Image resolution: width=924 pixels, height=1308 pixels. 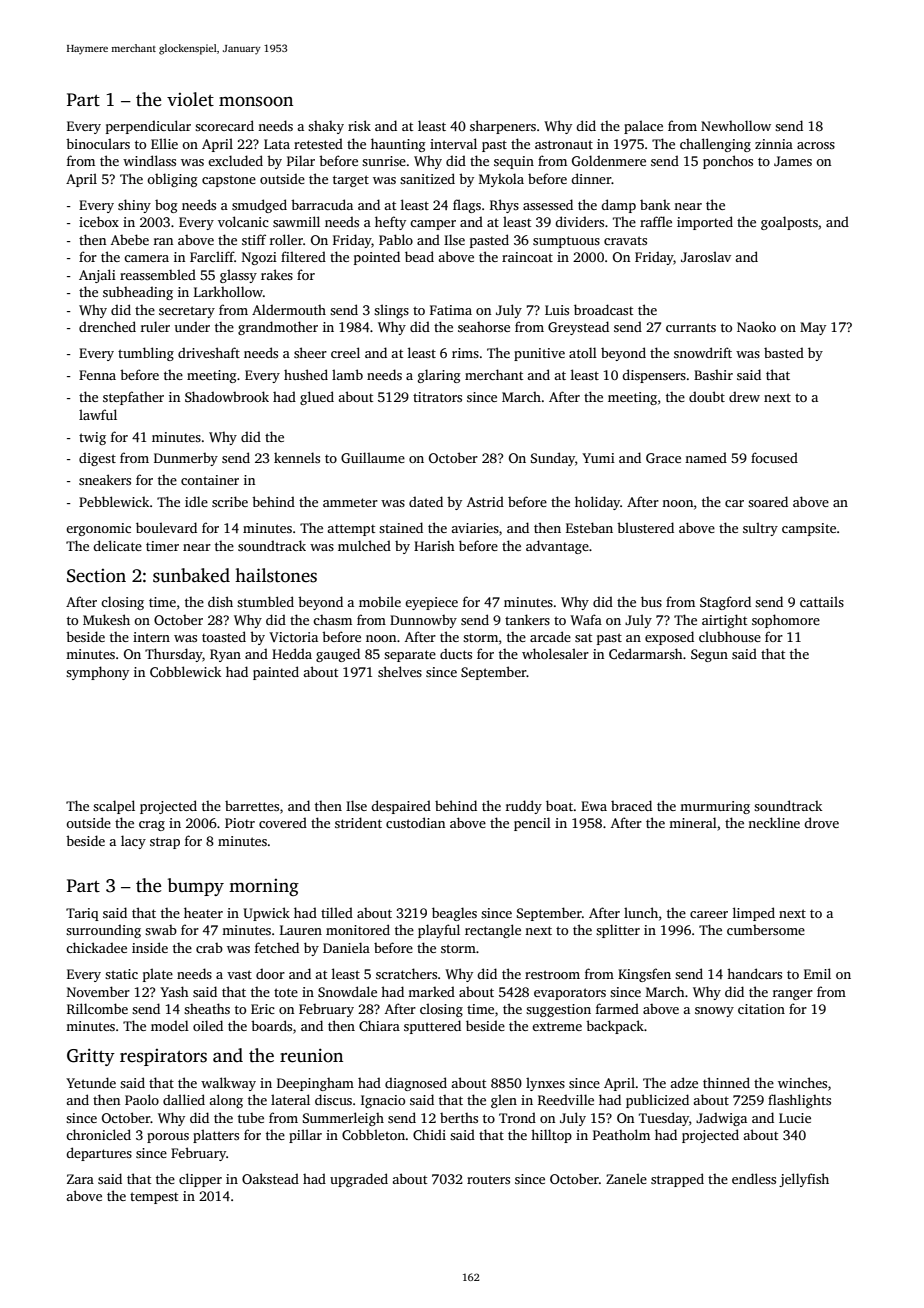 What do you see at coordinates (121, 974) in the image?
I see `static` at bounding box center [121, 974].
